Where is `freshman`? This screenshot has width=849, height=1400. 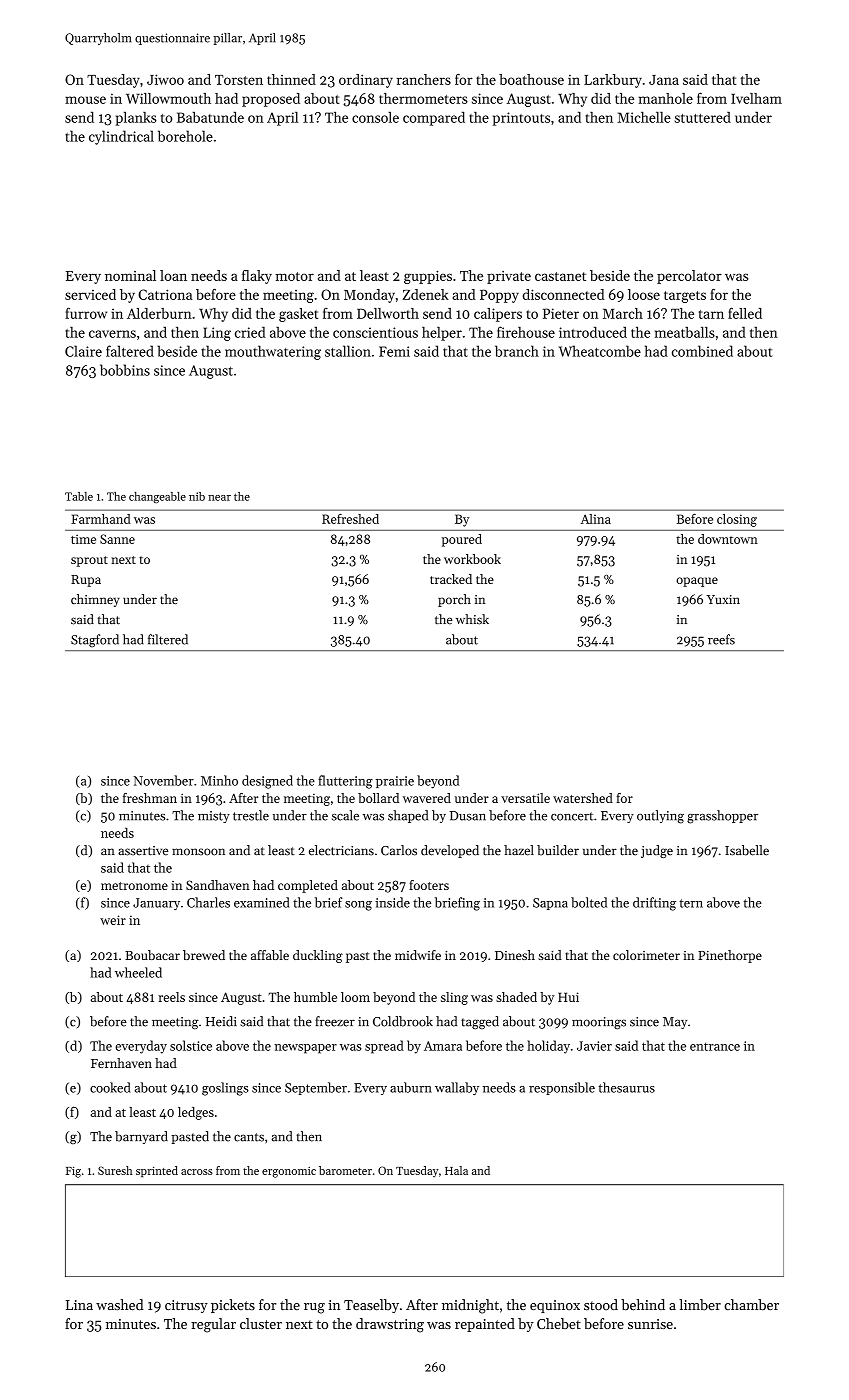 freshman is located at coordinates (150, 798).
